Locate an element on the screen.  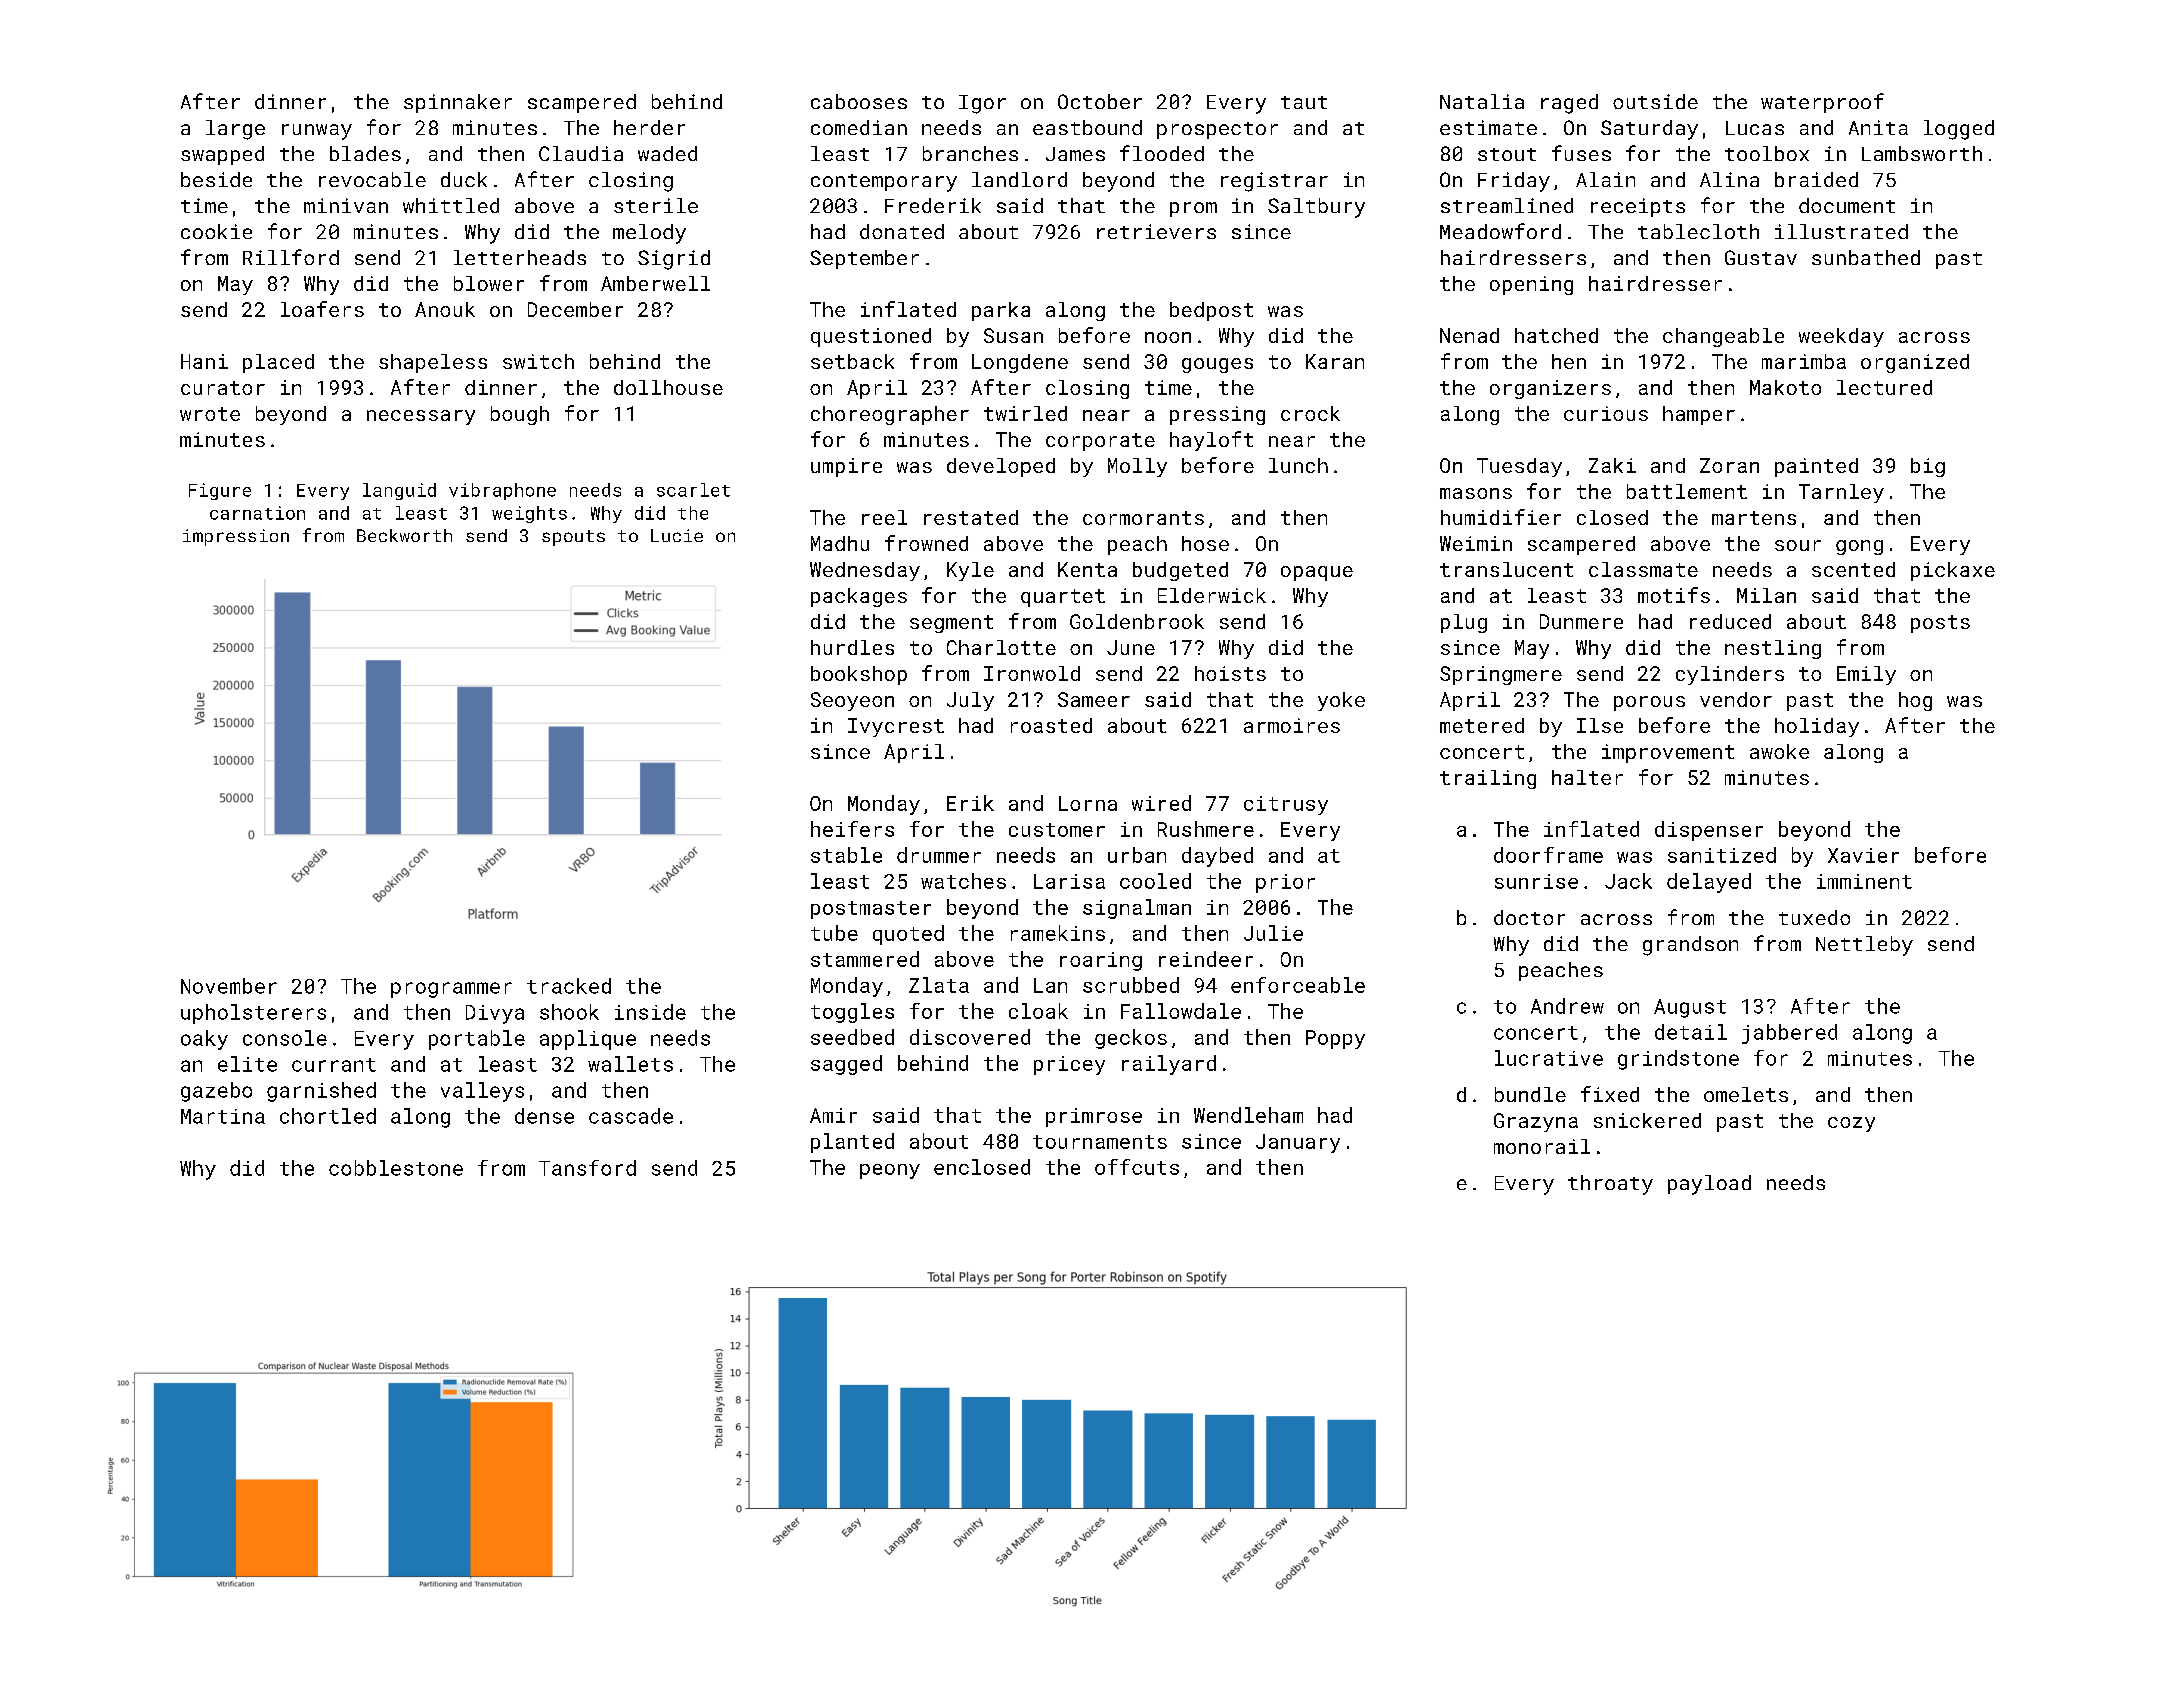
Martina is located at coordinates (223, 1116).
